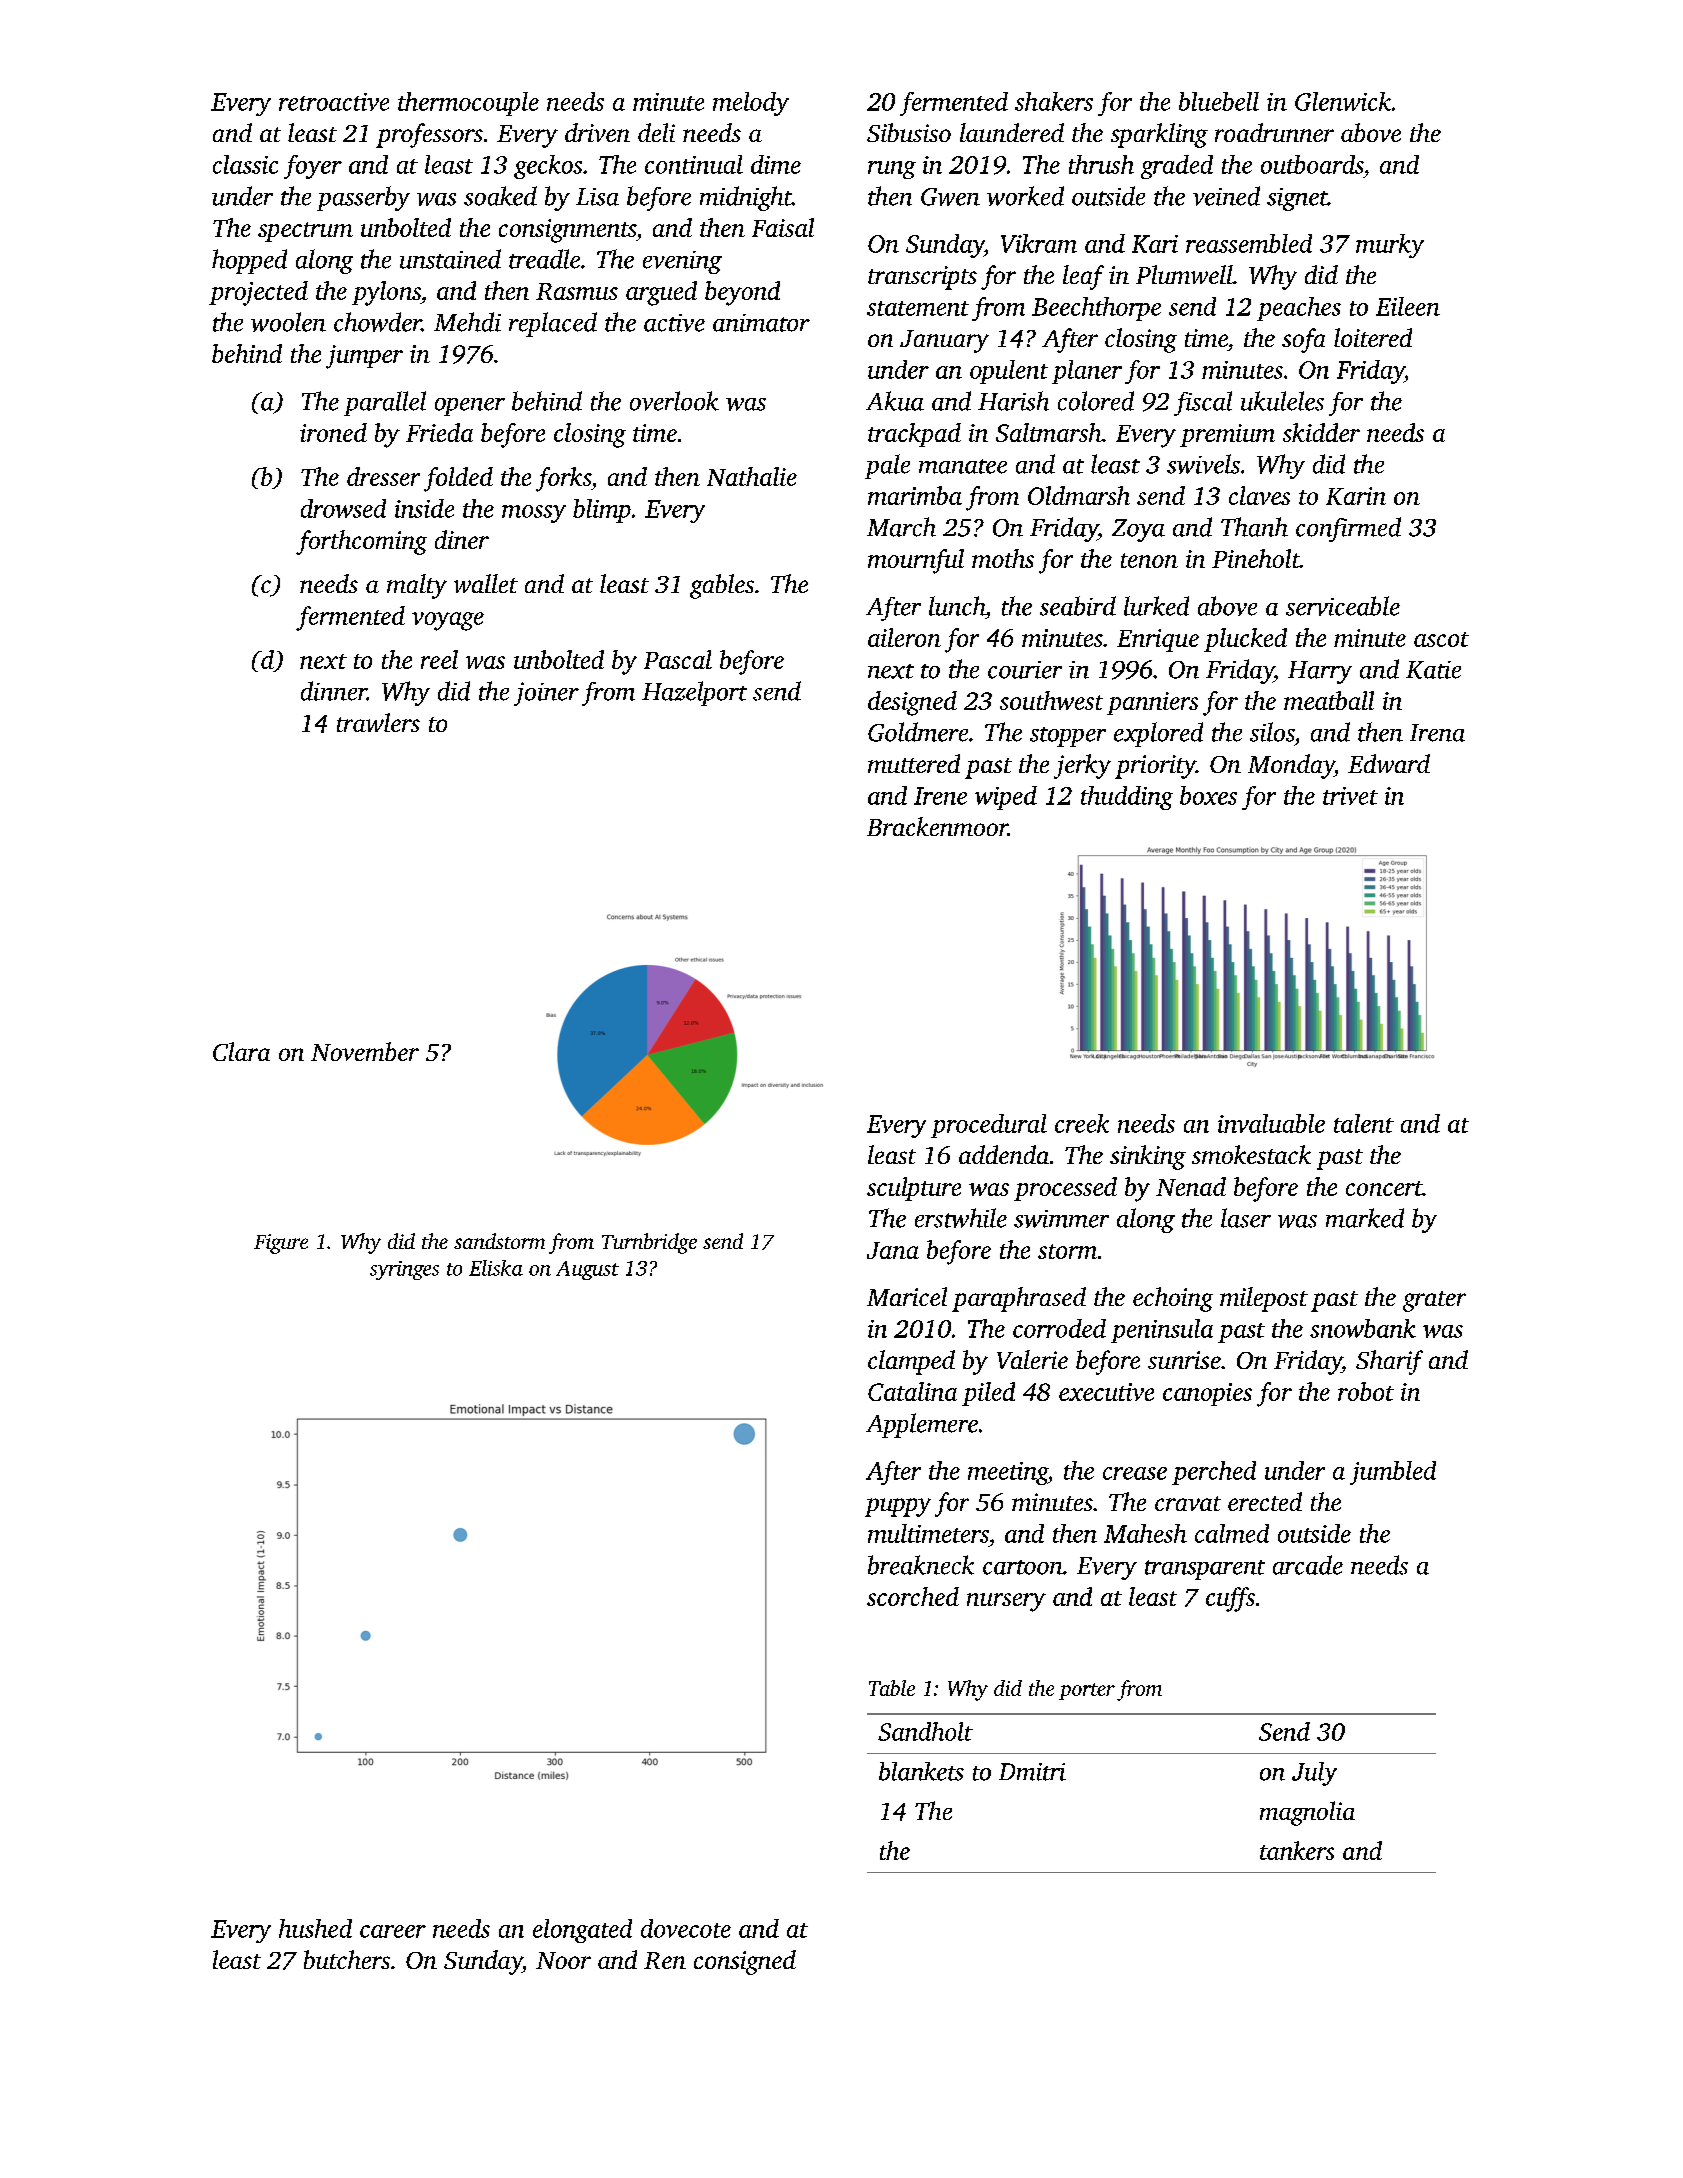 Image resolution: width=1683 pixels, height=2178 pixels. What do you see at coordinates (468, 104) in the screenshot?
I see `thermocouple` at bounding box center [468, 104].
